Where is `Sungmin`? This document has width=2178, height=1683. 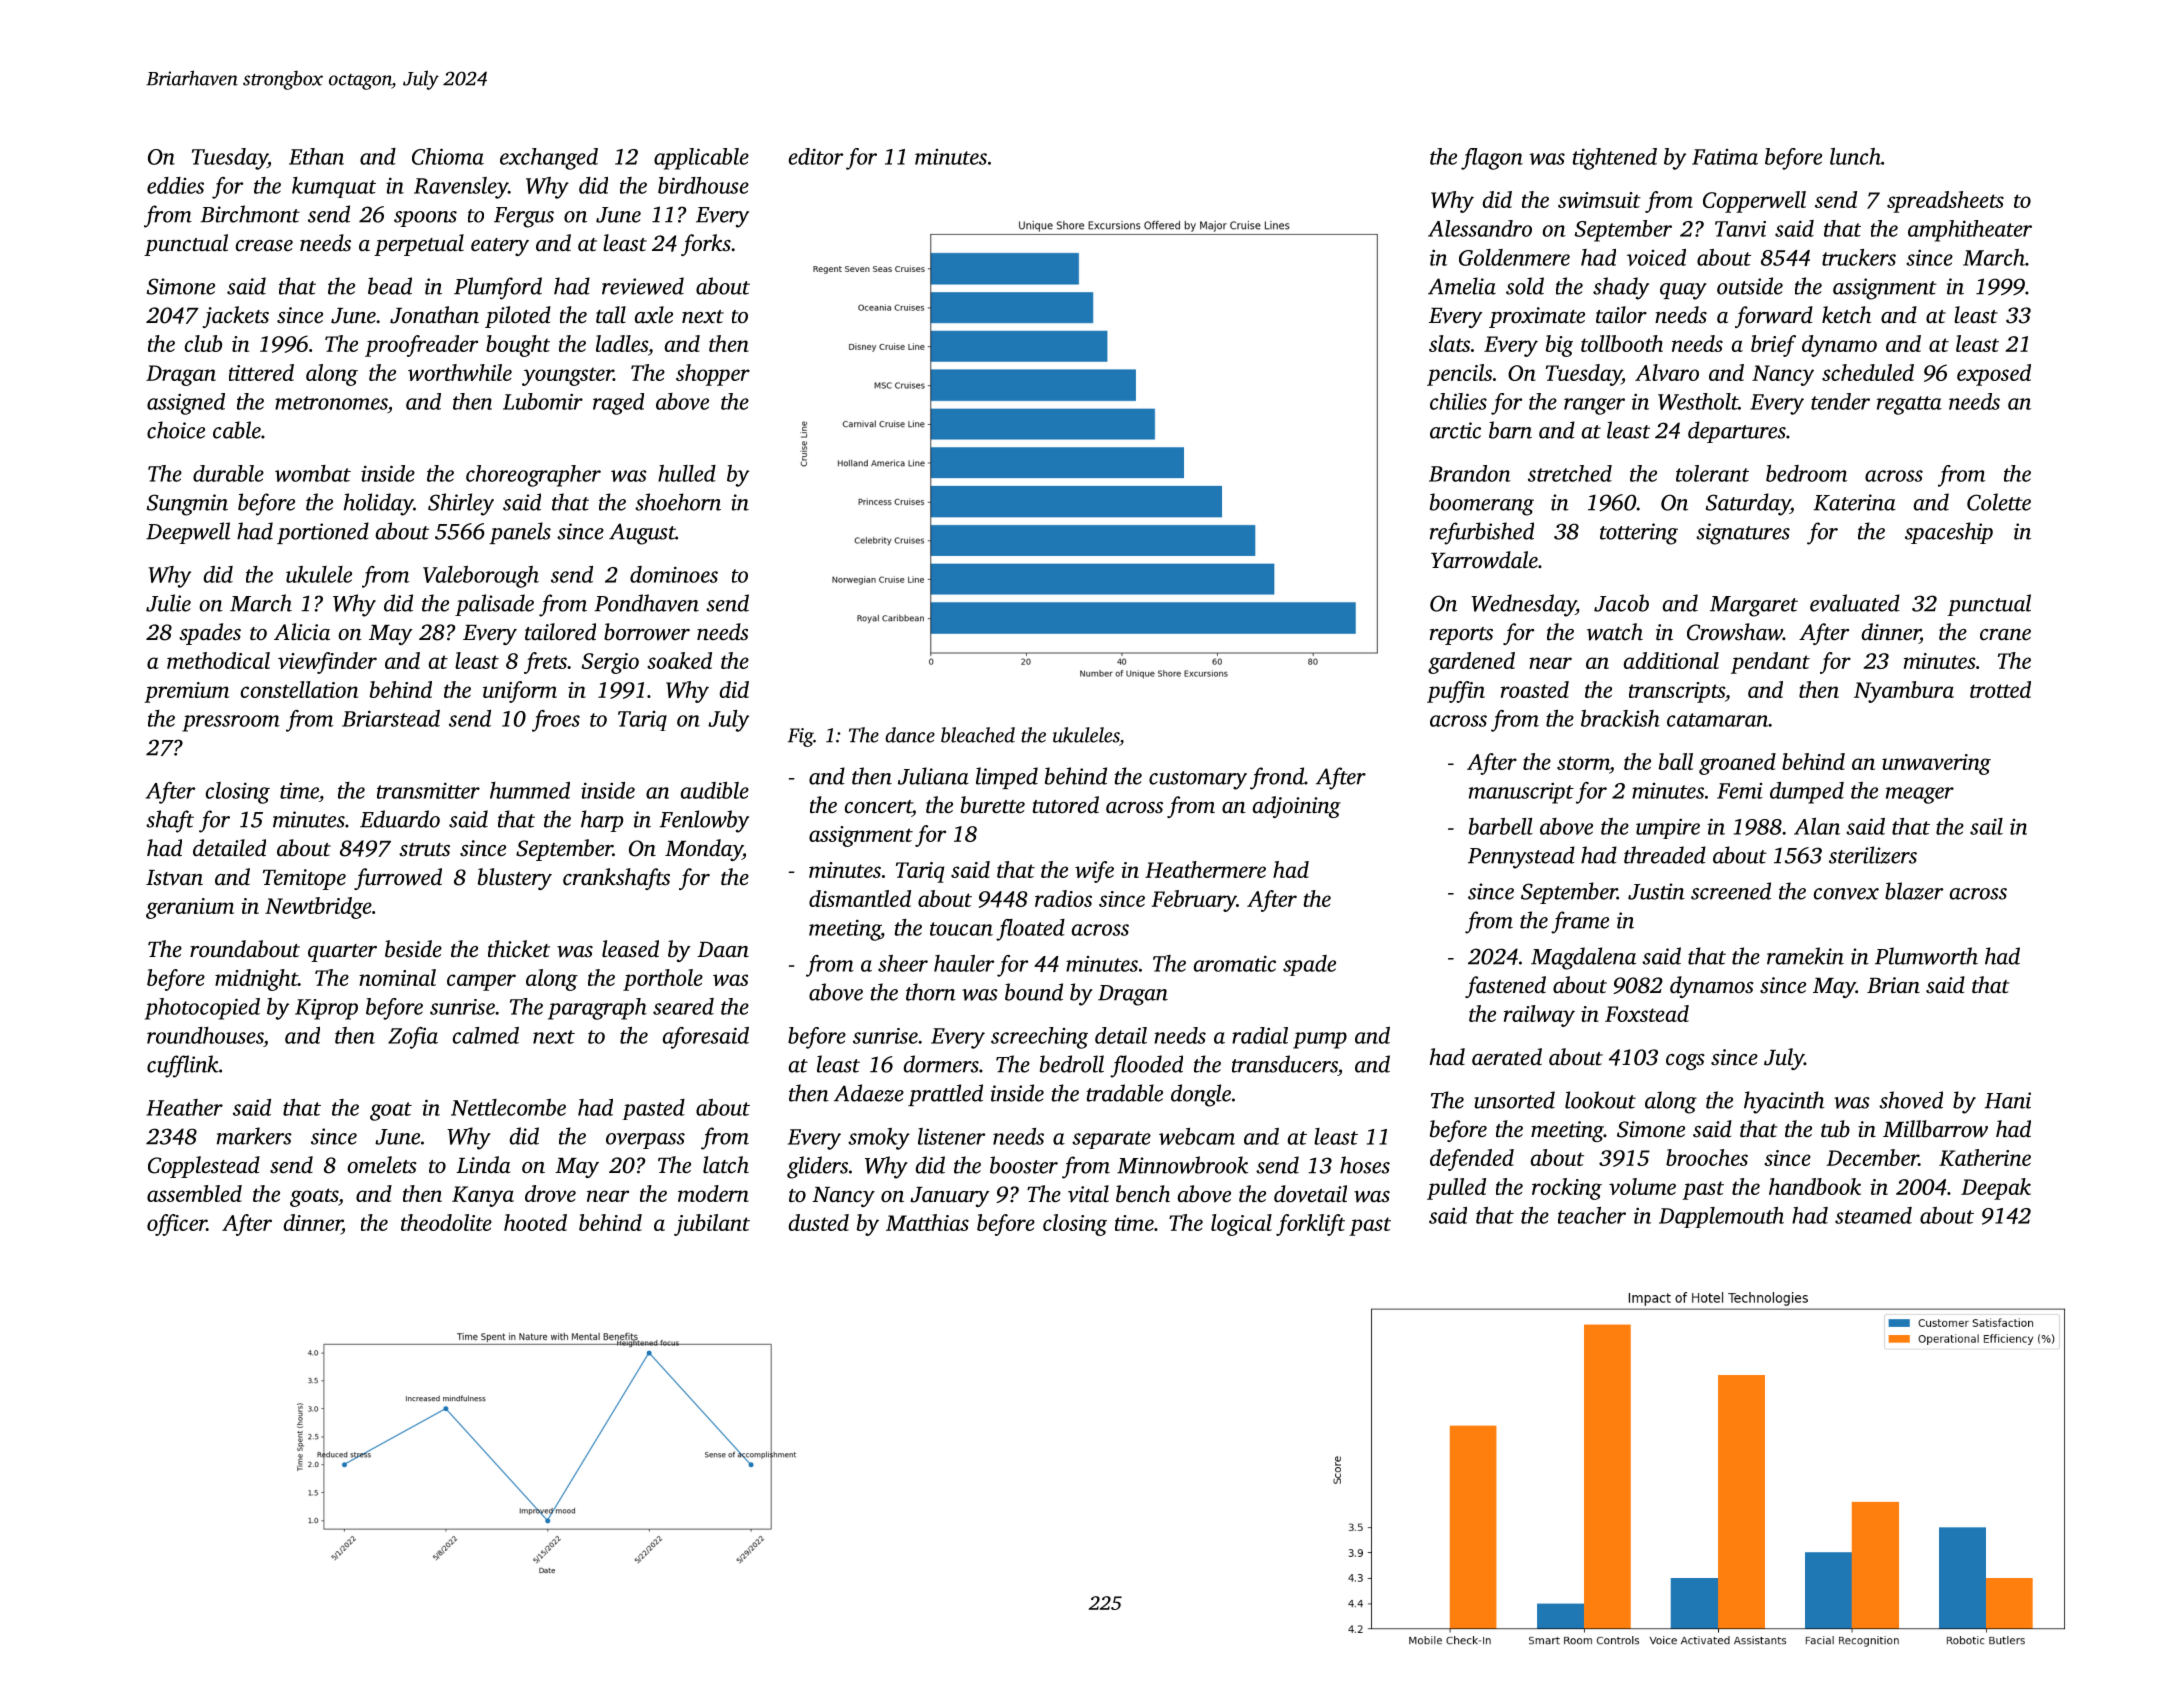
Sungmin is located at coordinates (187, 505).
